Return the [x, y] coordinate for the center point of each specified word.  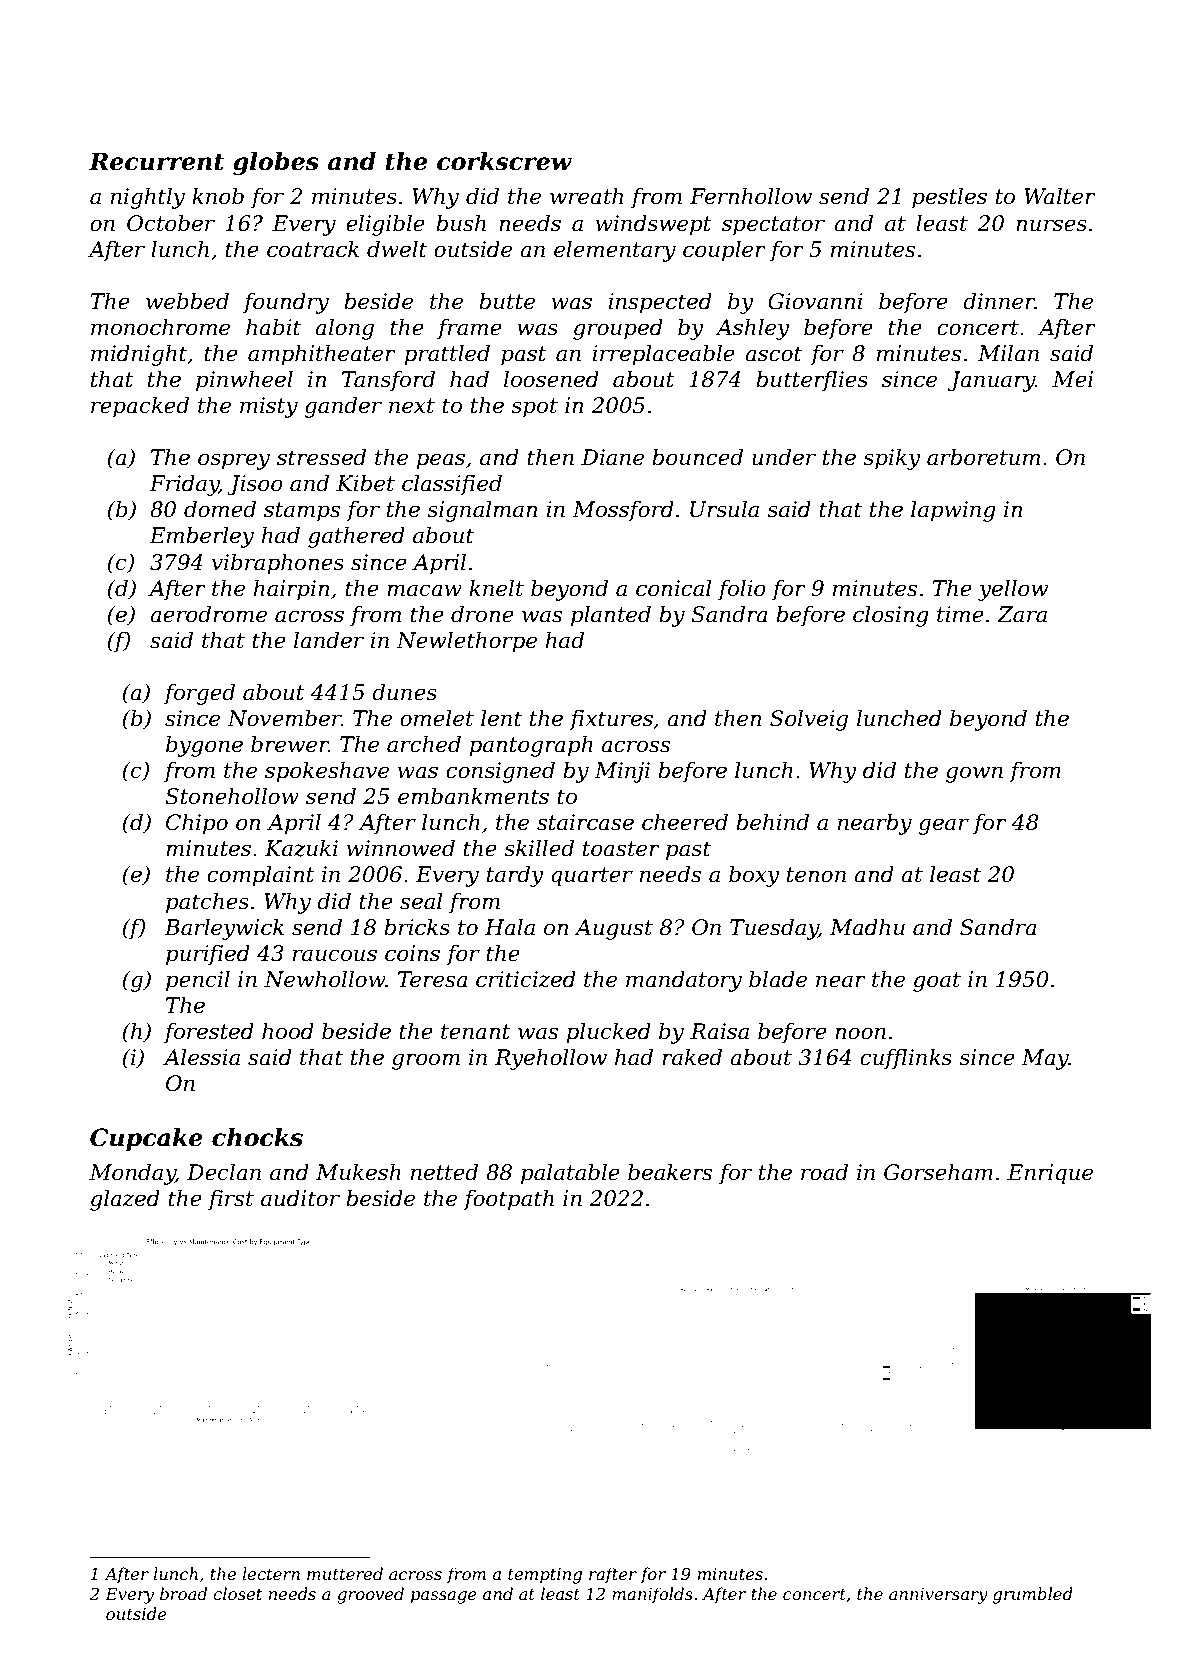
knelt [496, 588]
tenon [816, 875]
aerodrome [208, 614]
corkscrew [504, 161]
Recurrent [156, 161]
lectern [271, 1573]
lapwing [953, 511]
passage [444, 1597]
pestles [949, 198]
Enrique [1050, 1174]
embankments [473, 796]
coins [412, 953]
